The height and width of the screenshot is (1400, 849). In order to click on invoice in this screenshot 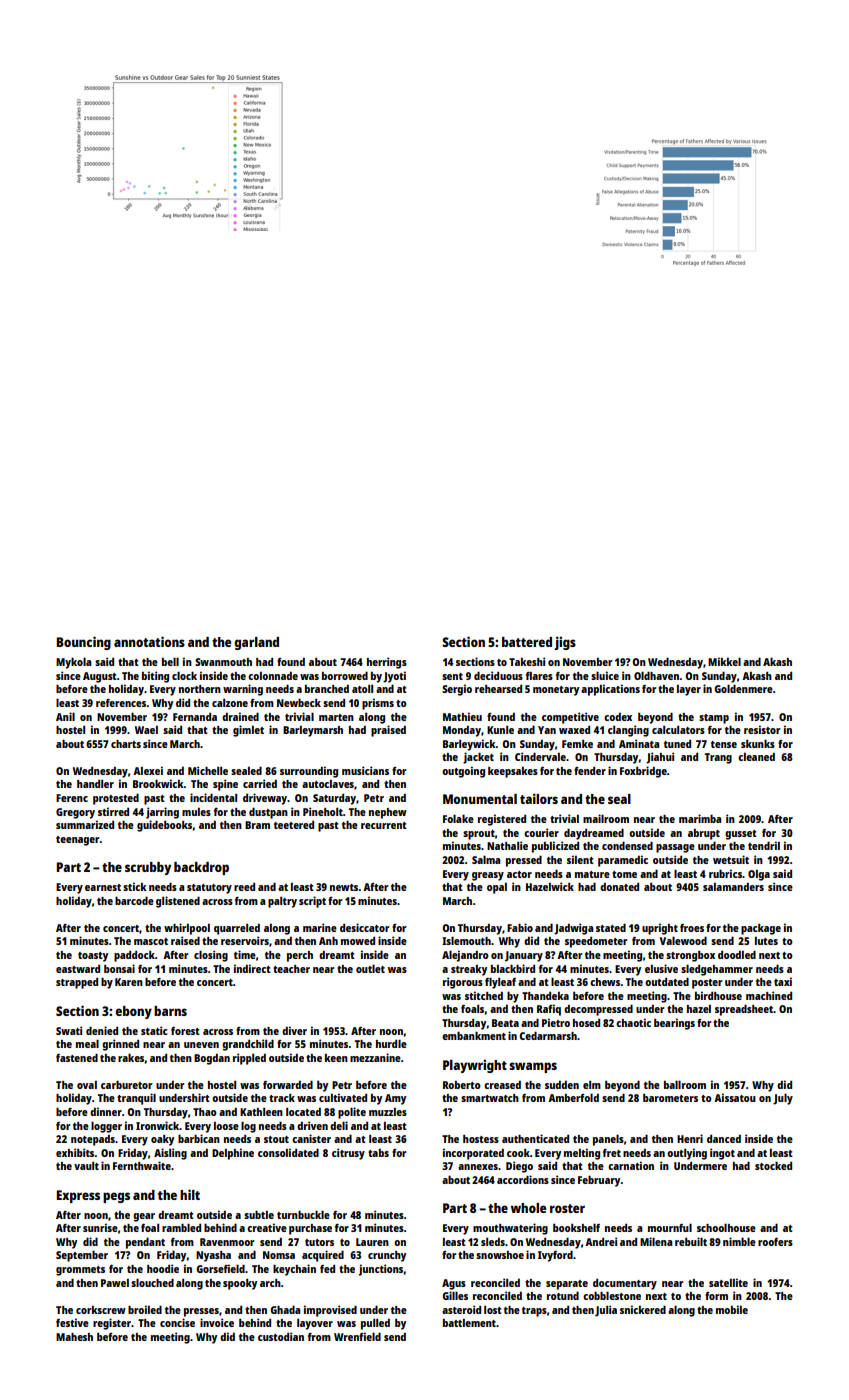, I will do `click(217, 1322)`.
